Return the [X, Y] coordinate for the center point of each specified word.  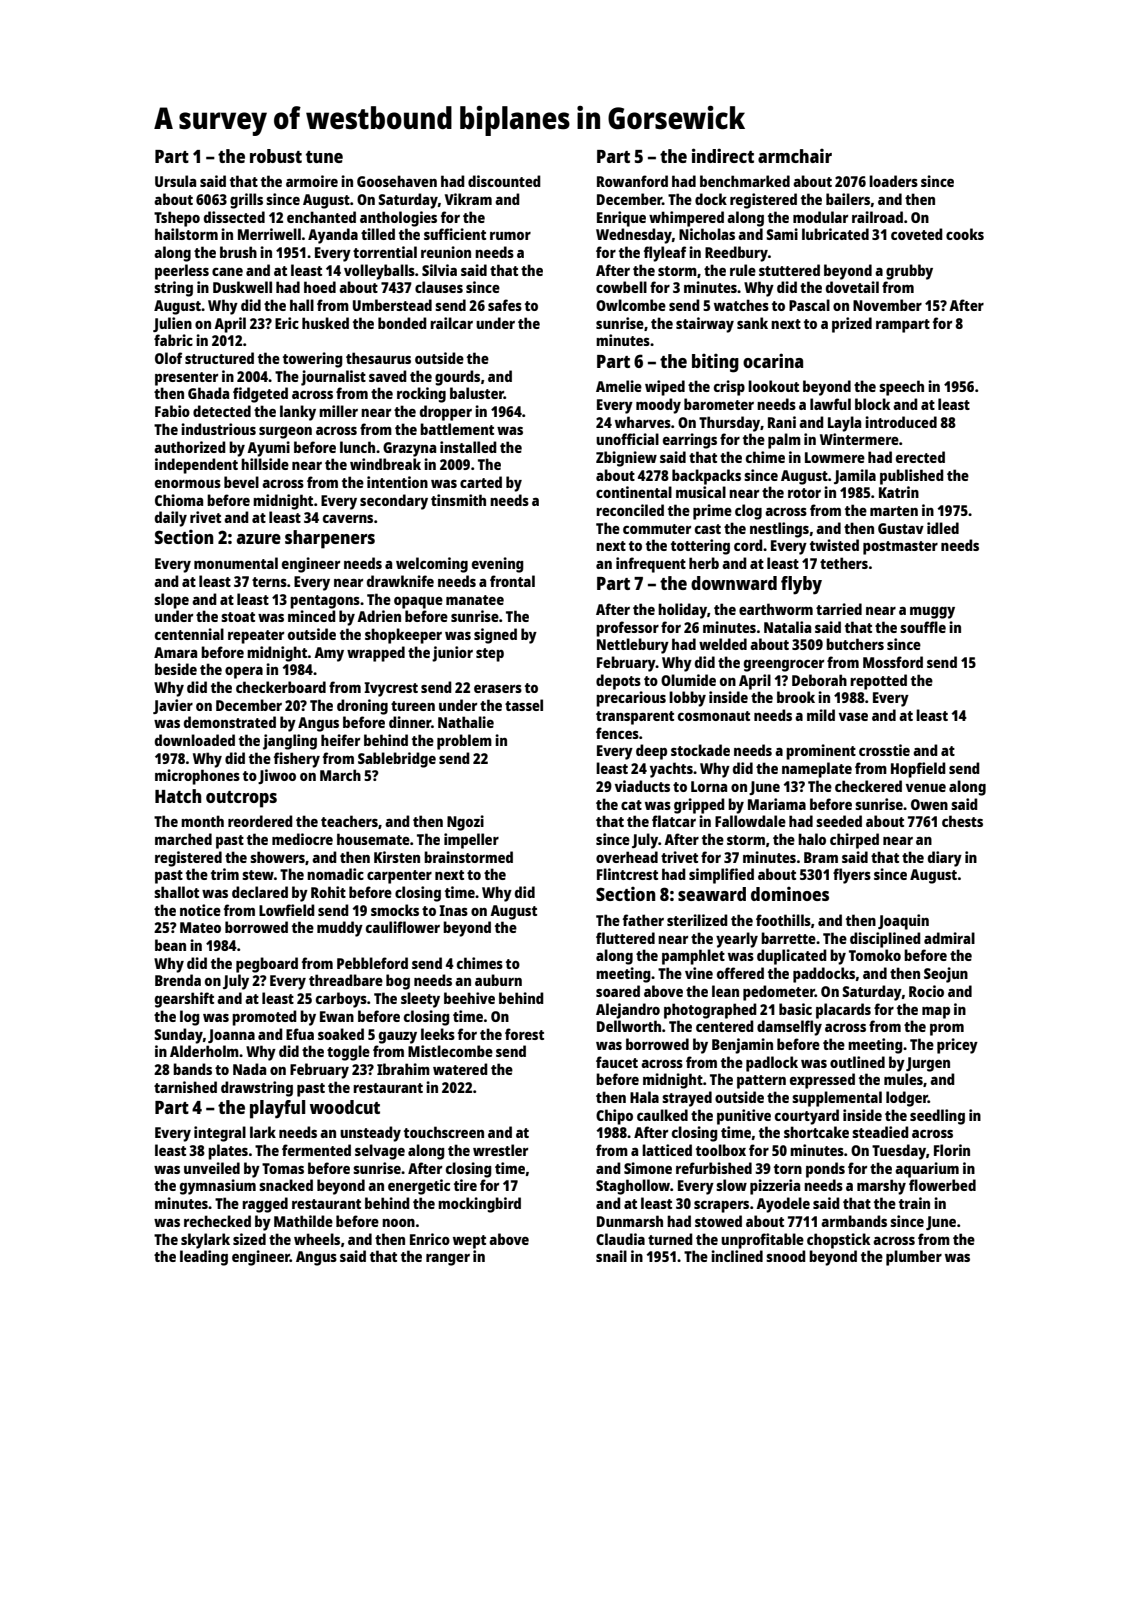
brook [796, 697]
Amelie [619, 386]
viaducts [642, 786]
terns [269, 582]
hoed [320, 287]
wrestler [500, 1150]
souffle [923, 627]
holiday [682, 611]
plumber [914, 1258]
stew [258, 875]
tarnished [185, 1087]
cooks [965, 234]
